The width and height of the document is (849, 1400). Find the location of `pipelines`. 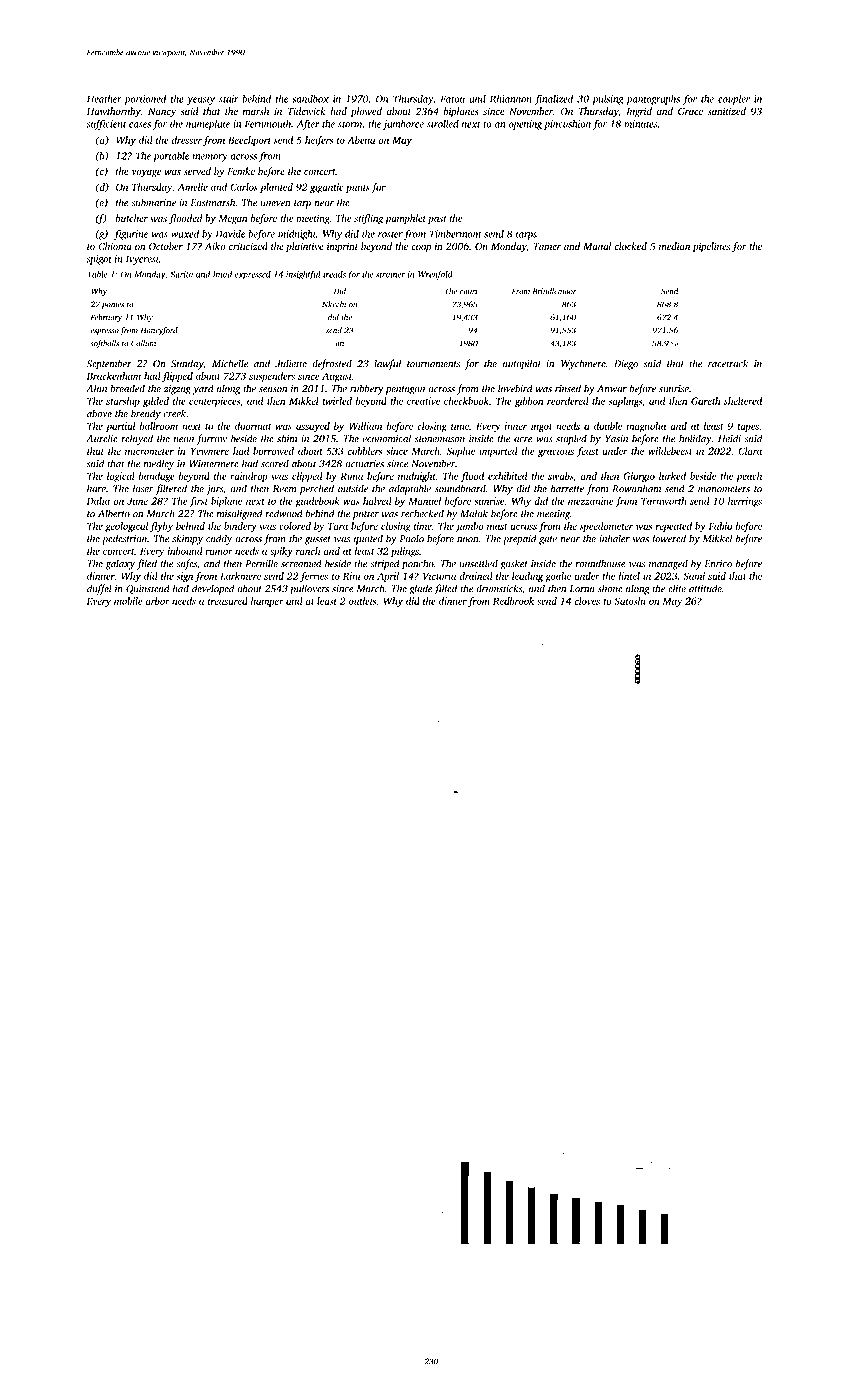

pipelines is located at coordinates (711, 247).
